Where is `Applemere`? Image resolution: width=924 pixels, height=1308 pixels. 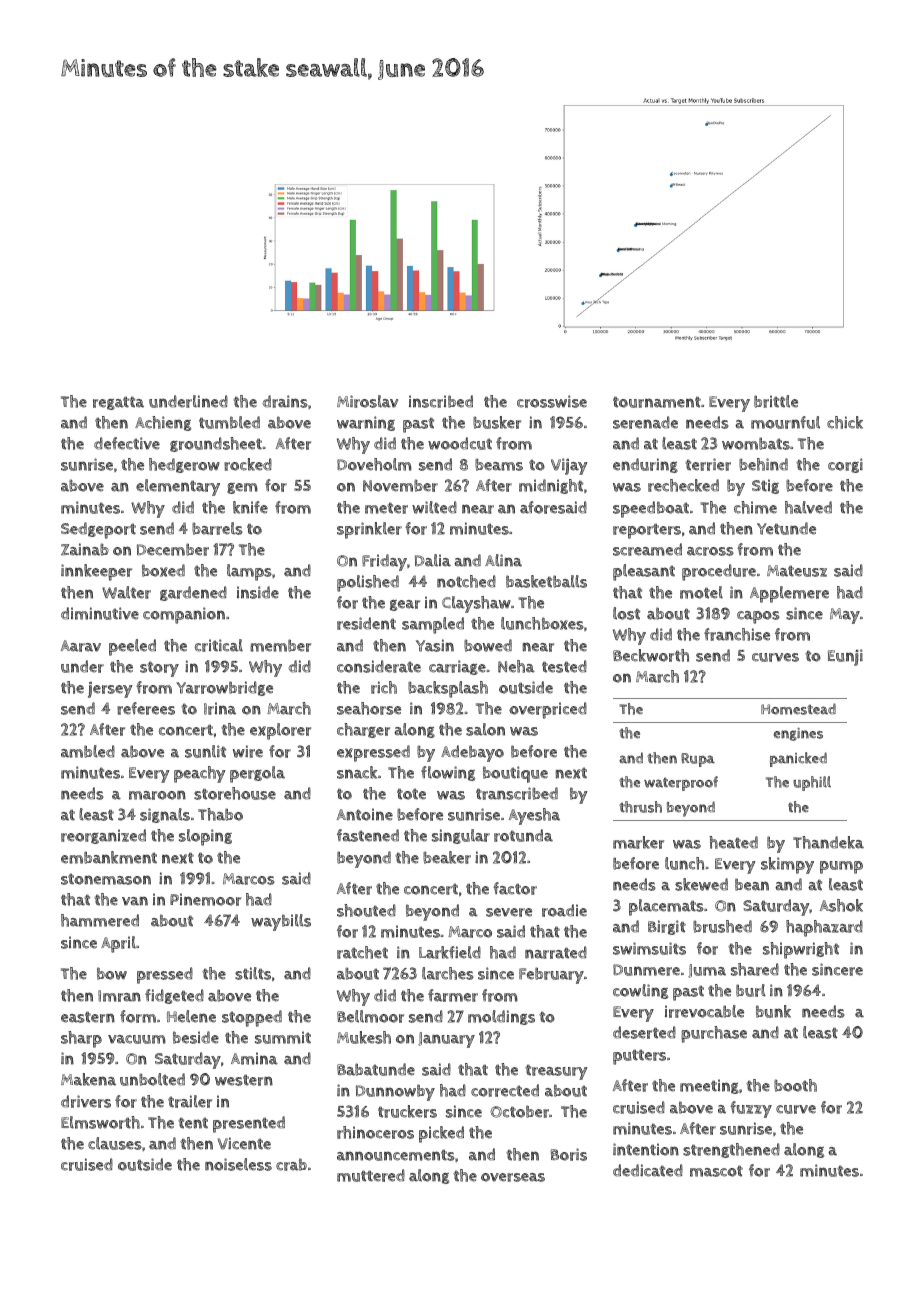 Applemere is located at coordinates (789, 594).
